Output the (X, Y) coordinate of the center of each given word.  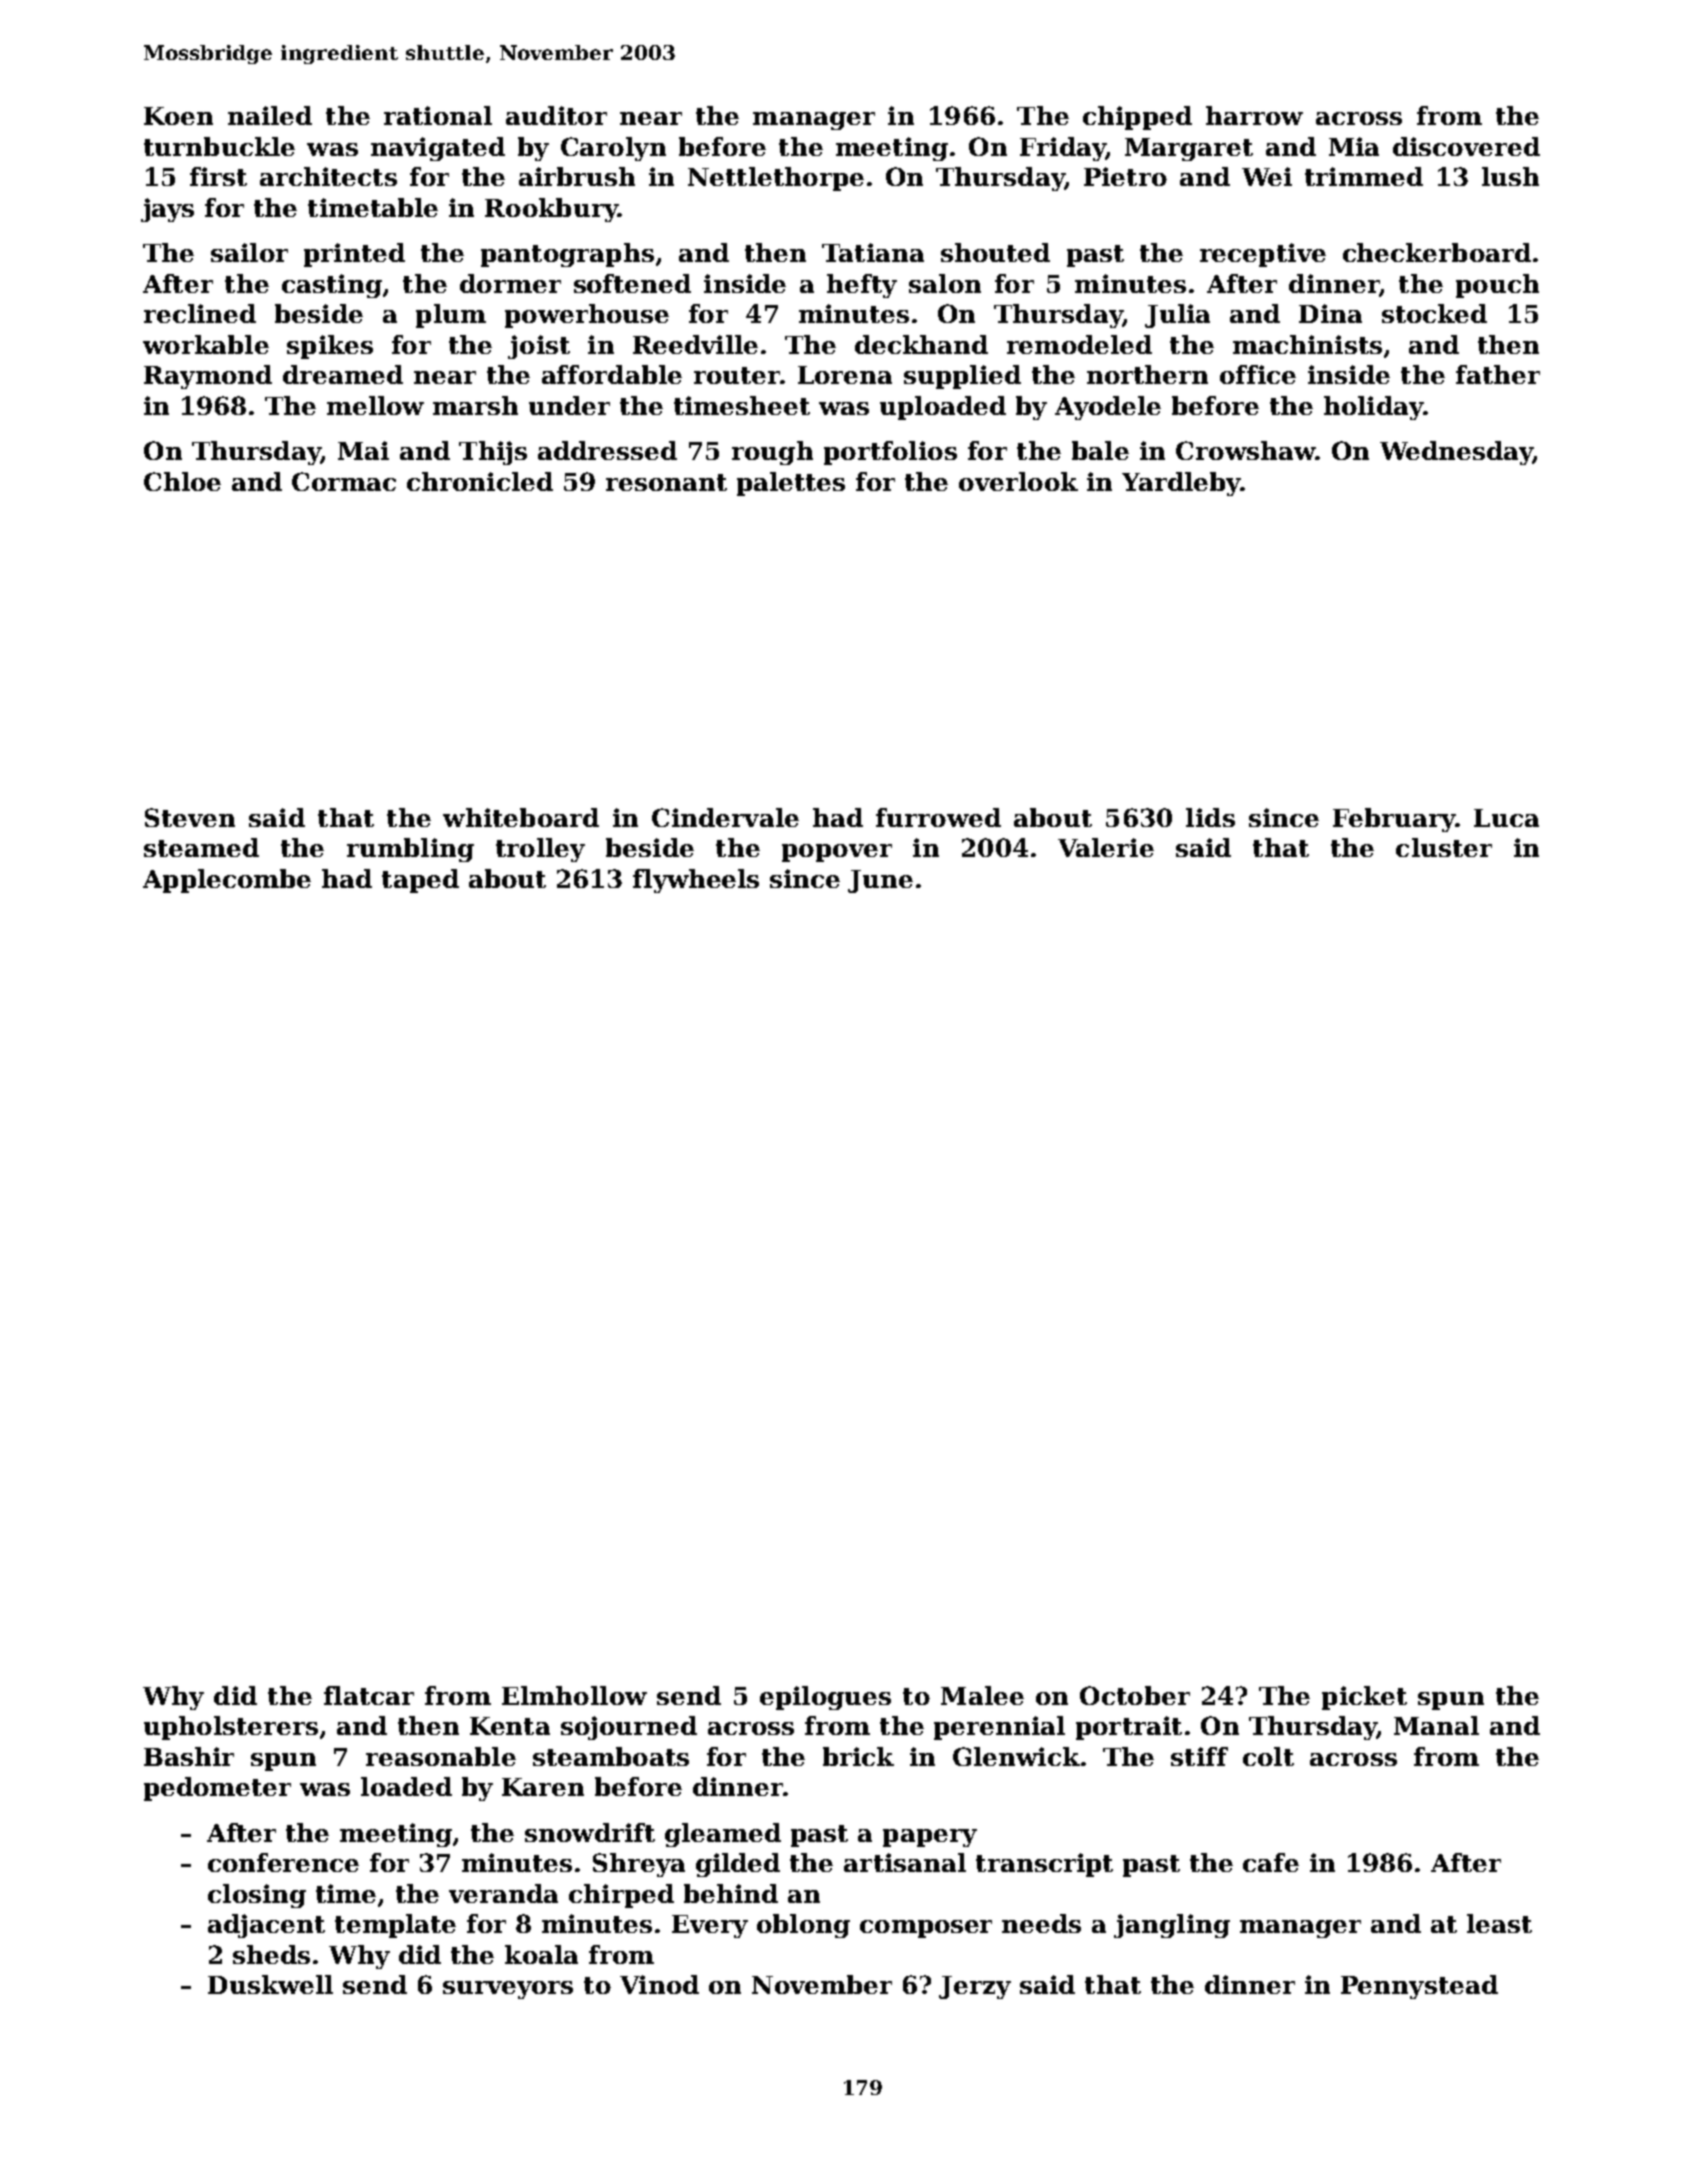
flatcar (369, 1695)
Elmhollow (574, 1695)
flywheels (696, 881)
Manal (1436, 1725)
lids (1210, 817)
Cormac (344, 481)
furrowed (938, 817)
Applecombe (227, 881)
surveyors (508, 1990)
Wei (1267, 176)
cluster (1444, 847)
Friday (1063, 149)
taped (420, 881)
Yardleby (1181, 484)
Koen (178, 116)
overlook (1018, 481)
